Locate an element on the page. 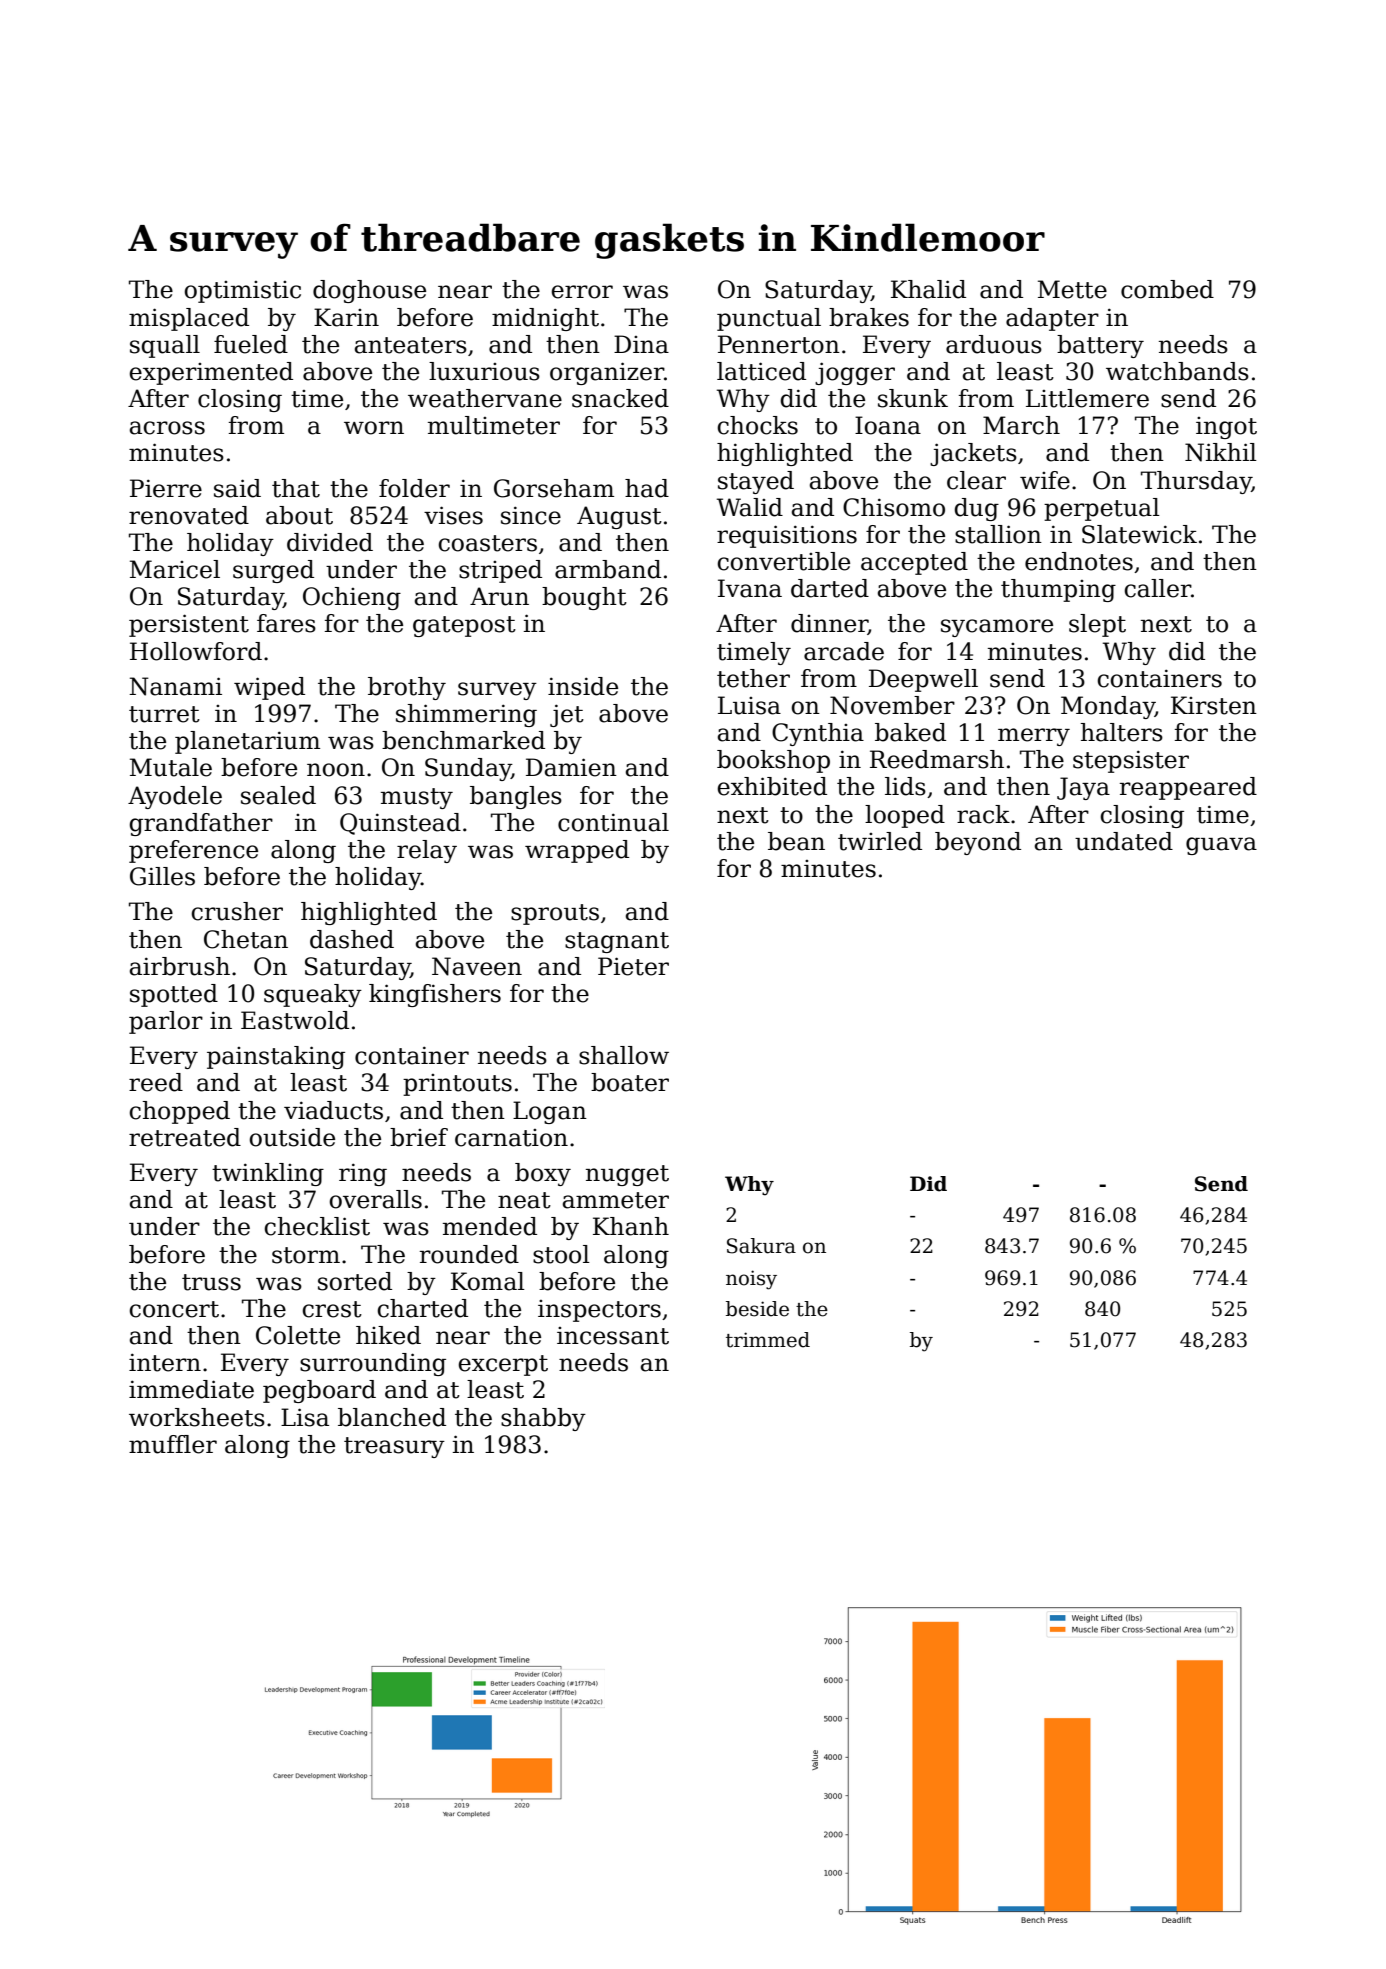 The width and height of the image is (1386, 1969). treasury is located at coordinates (394, 1447).
